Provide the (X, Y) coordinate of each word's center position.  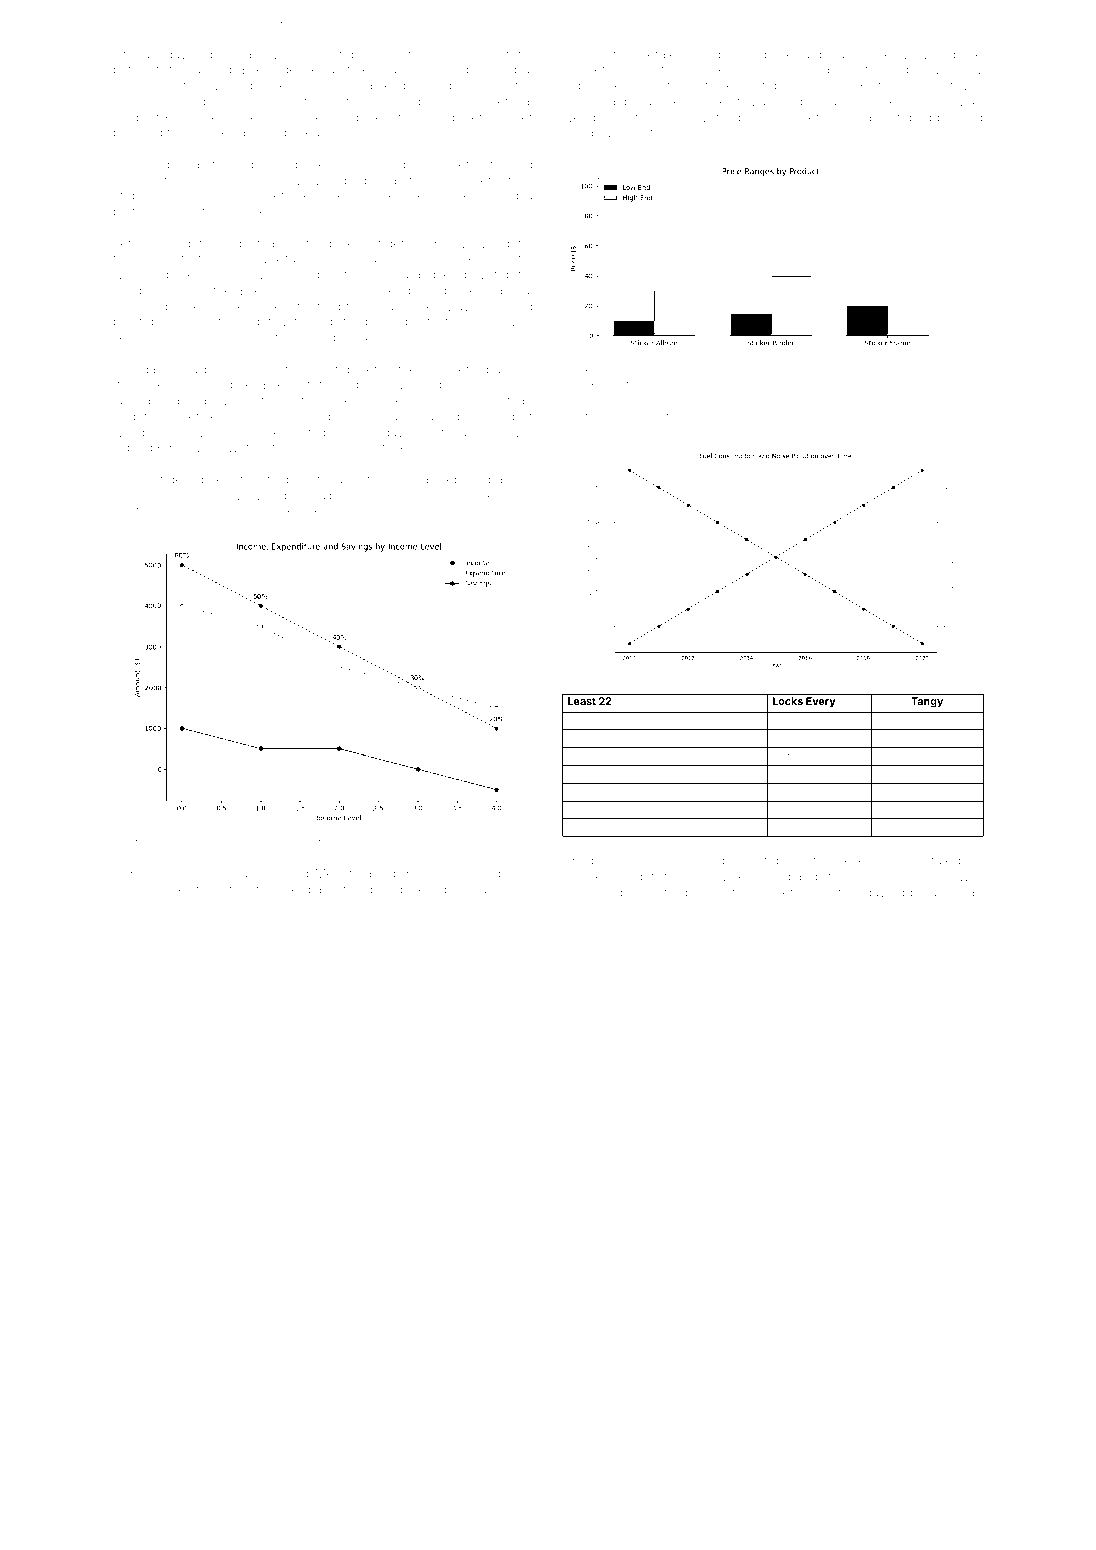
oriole (517, 180)
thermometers (154, 510)
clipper (936, 118)
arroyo (324, 844)
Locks (788, 701)
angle (580, 720)
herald (281, 117)
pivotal (786, 774)
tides (594, 860)
